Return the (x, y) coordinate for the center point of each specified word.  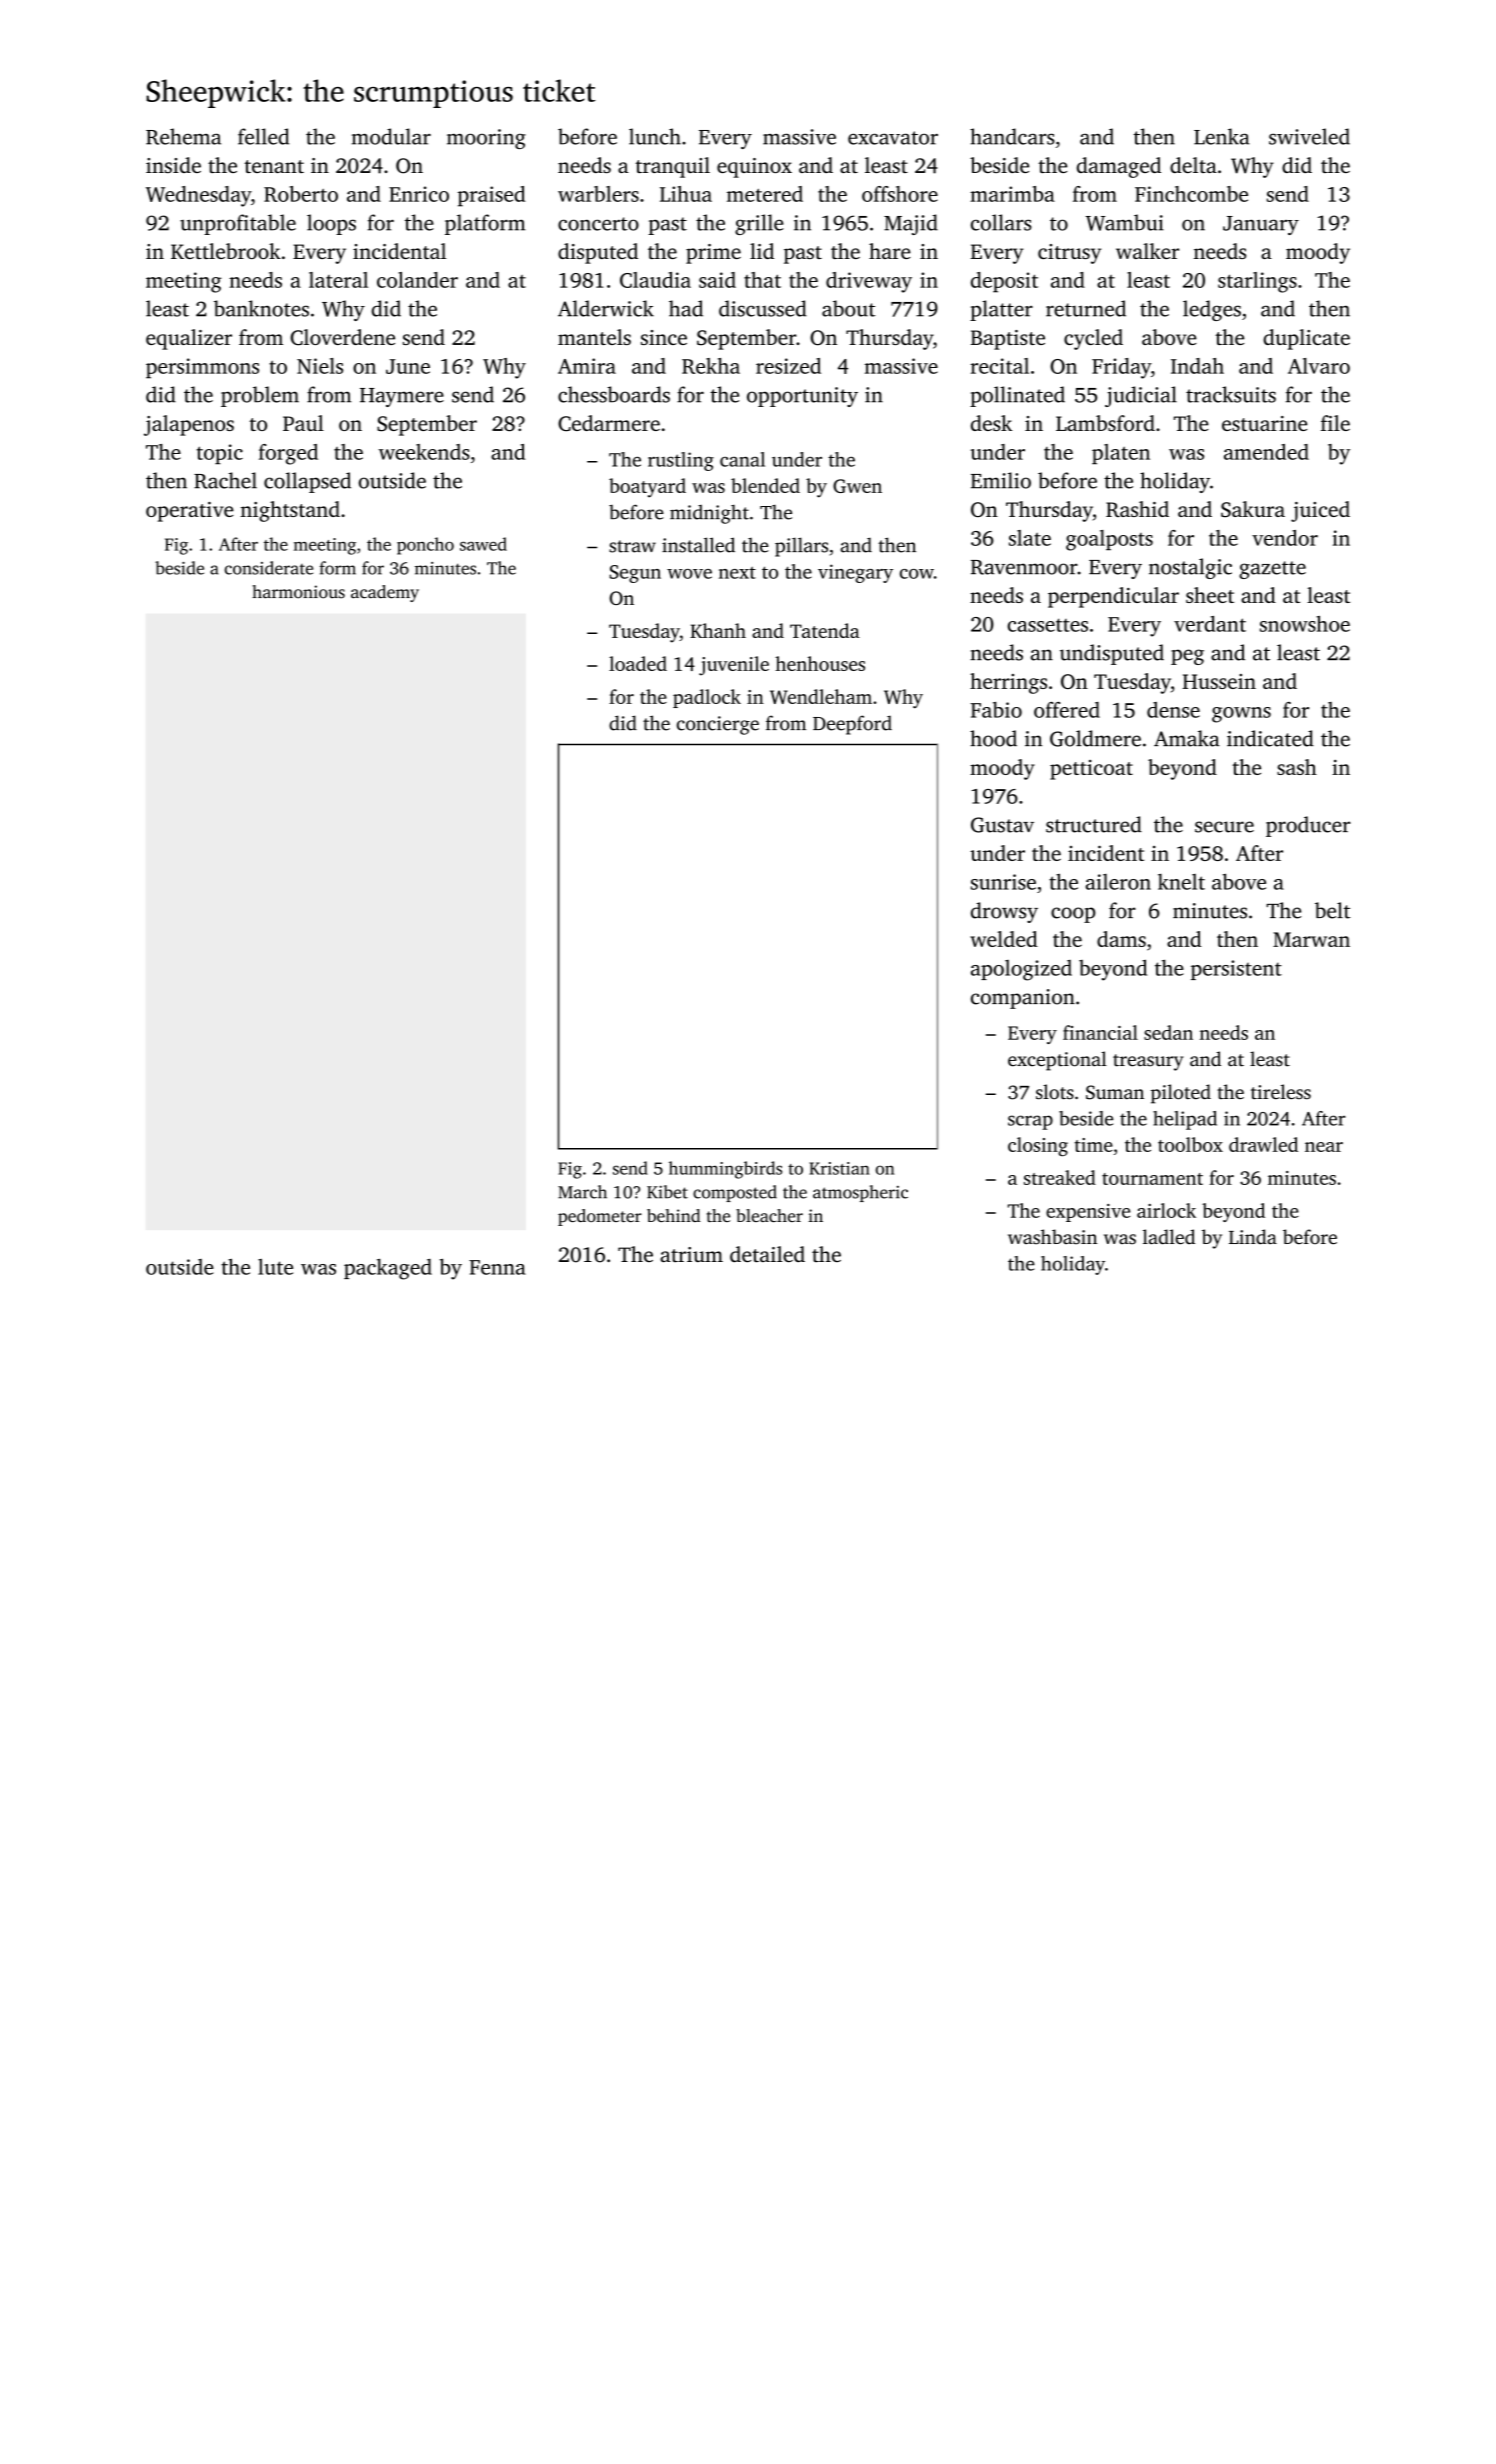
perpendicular (1113, 597)
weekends (424, 452)
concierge (718, 725)
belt (1333, 910)
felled (263, 136)
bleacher (769, 1215)
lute (275, 1267)
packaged (388, 1269)
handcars (1012, 136)
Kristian (839, 1168)
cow (917, 574)
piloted (1181, 1094)
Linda (1253, 1237)
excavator (893, 138)
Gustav (1002, 825)
